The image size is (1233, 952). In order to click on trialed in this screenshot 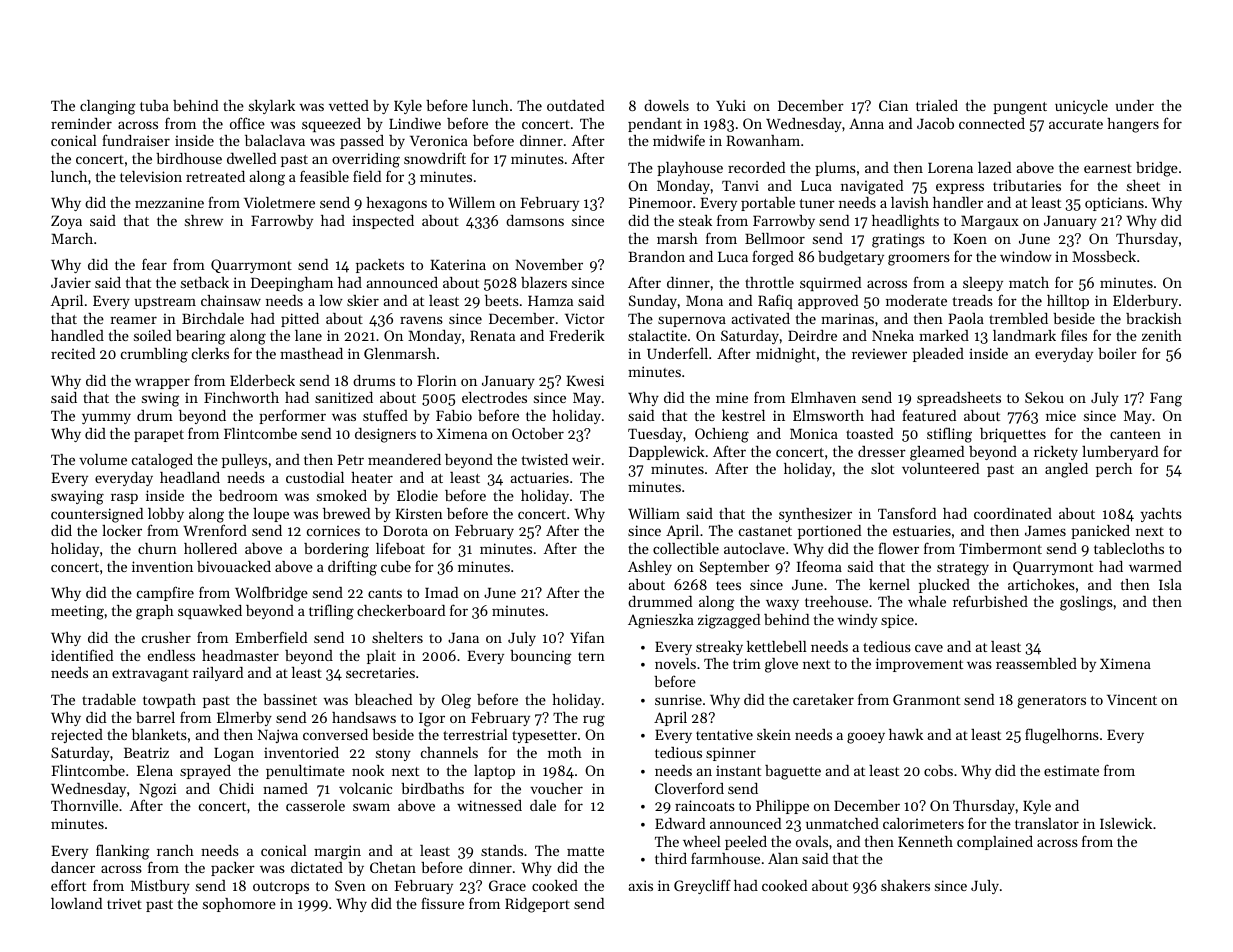, I will do `click(937, 105)`.
